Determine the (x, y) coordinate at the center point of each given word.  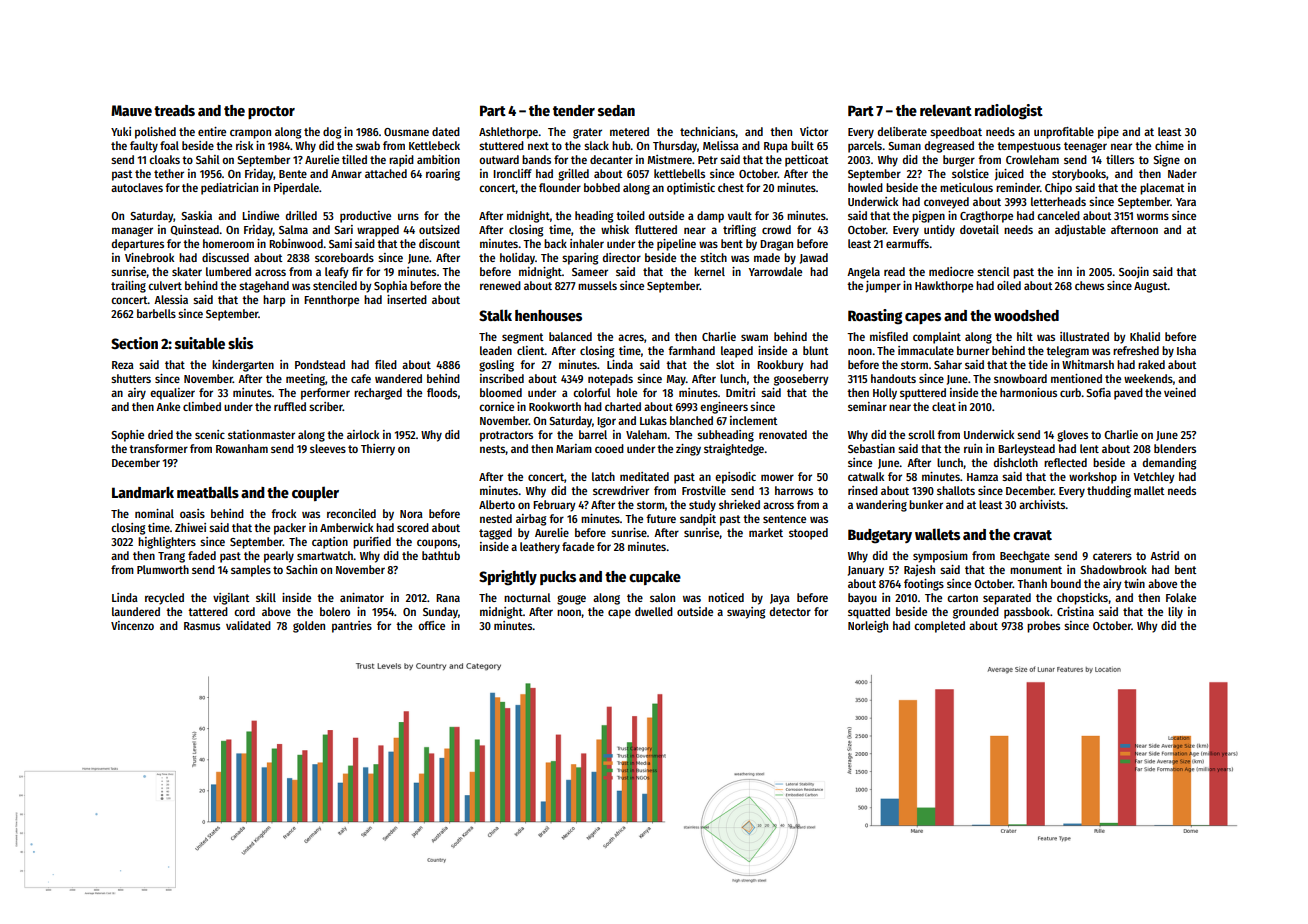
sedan (616, 110)
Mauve (131, 110)
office (431, 625)
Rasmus (202, 626)
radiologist (1009, 112)
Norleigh (868, 627)
